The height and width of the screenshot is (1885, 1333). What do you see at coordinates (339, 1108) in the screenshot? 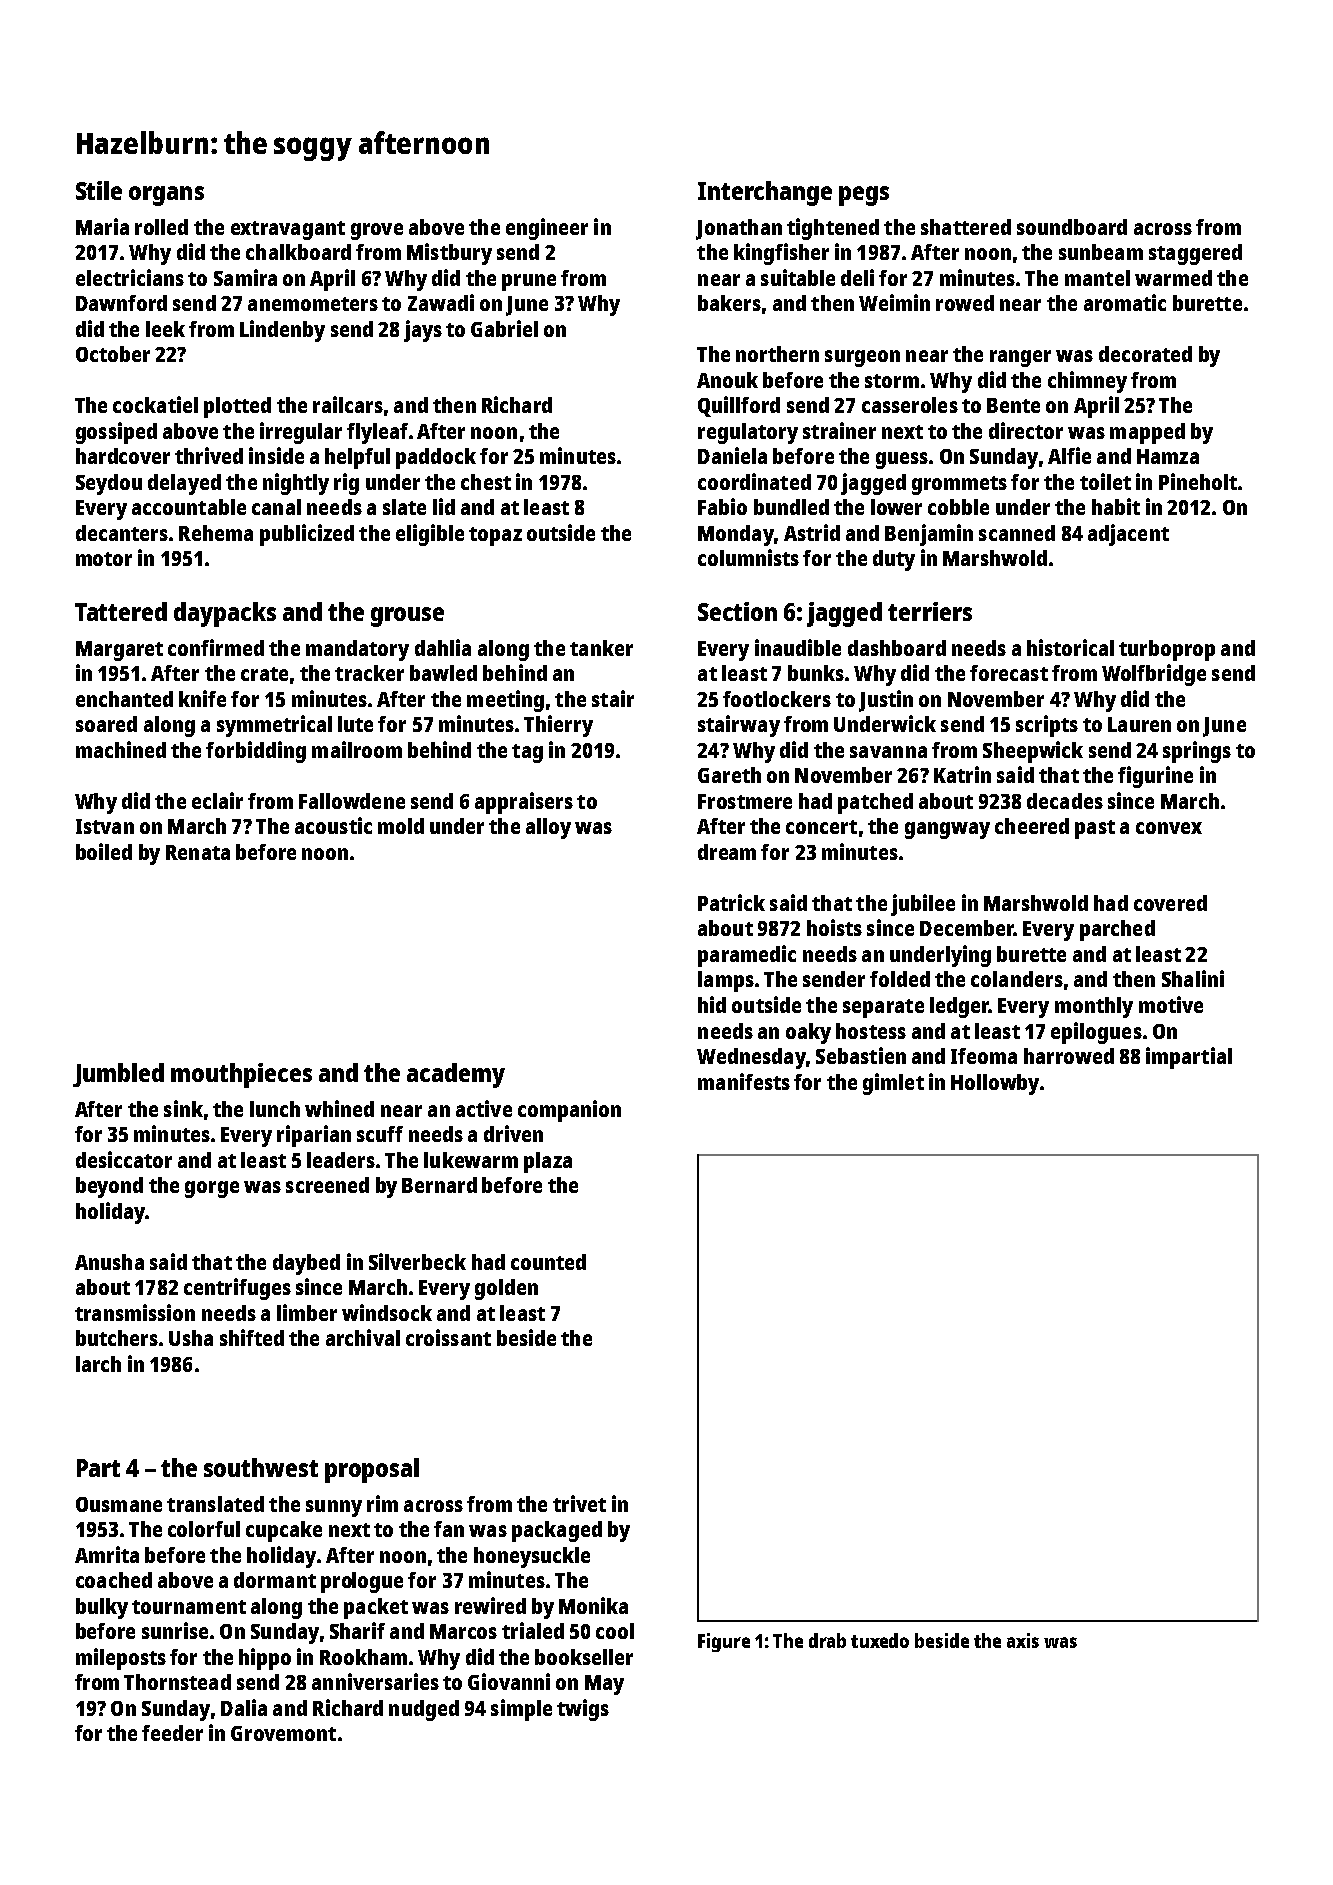
I see `whined` at bounding box center [339, 1108].
